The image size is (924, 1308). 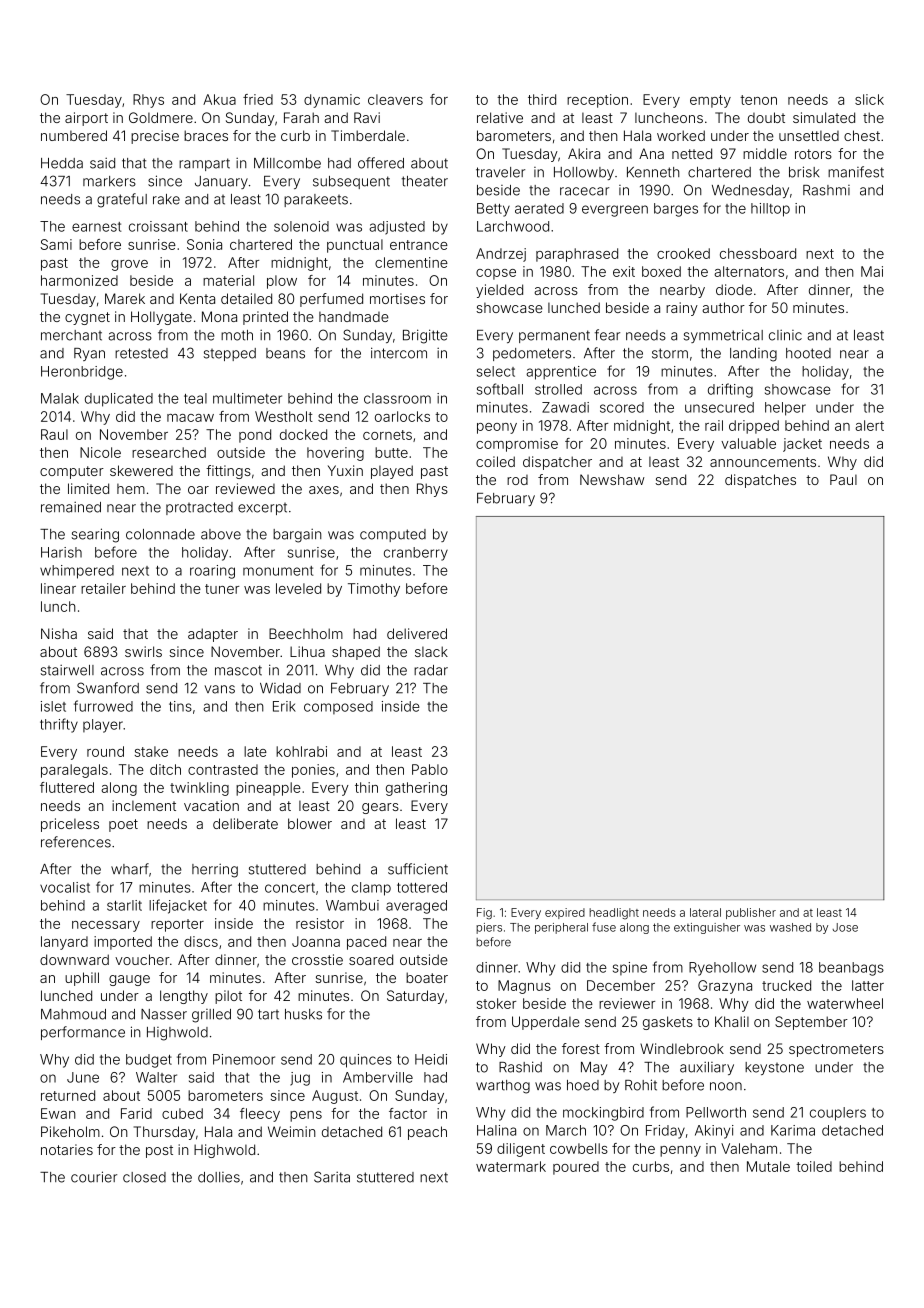 What do you see at coordinates (332, 1177) in the image?
I see `Sarita` at bounding box center [332, 1177].
